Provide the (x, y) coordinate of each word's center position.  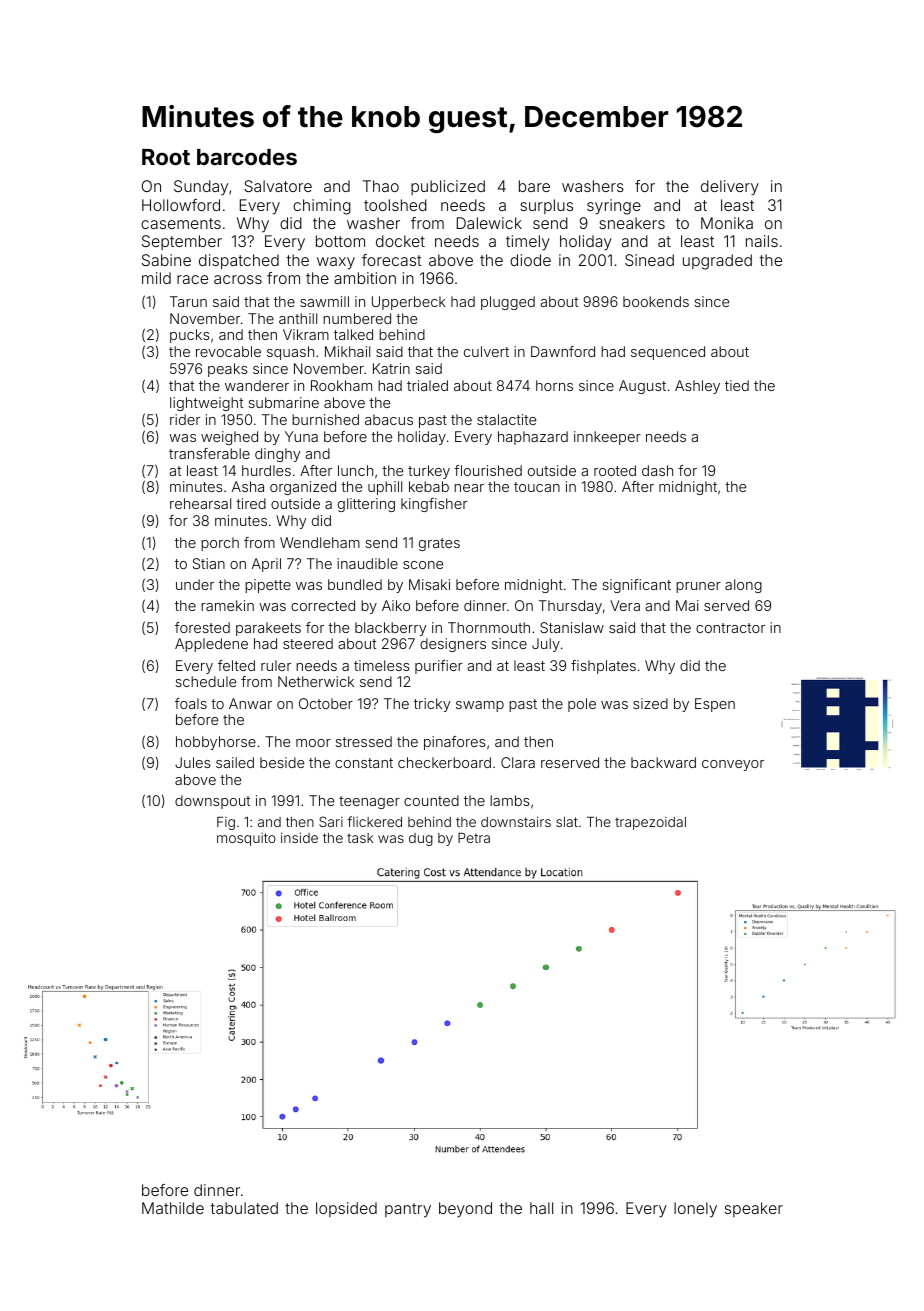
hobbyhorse (216, 743)
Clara (518, 762)
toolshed (395, 205)
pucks (189, 336)
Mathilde (173, 1208)
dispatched (239, 261)
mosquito (246, 839)
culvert (486, 351)
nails (762, 241)
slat (567, 822)
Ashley (697, 387)
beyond (465, 1210)
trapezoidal (650, 823)
